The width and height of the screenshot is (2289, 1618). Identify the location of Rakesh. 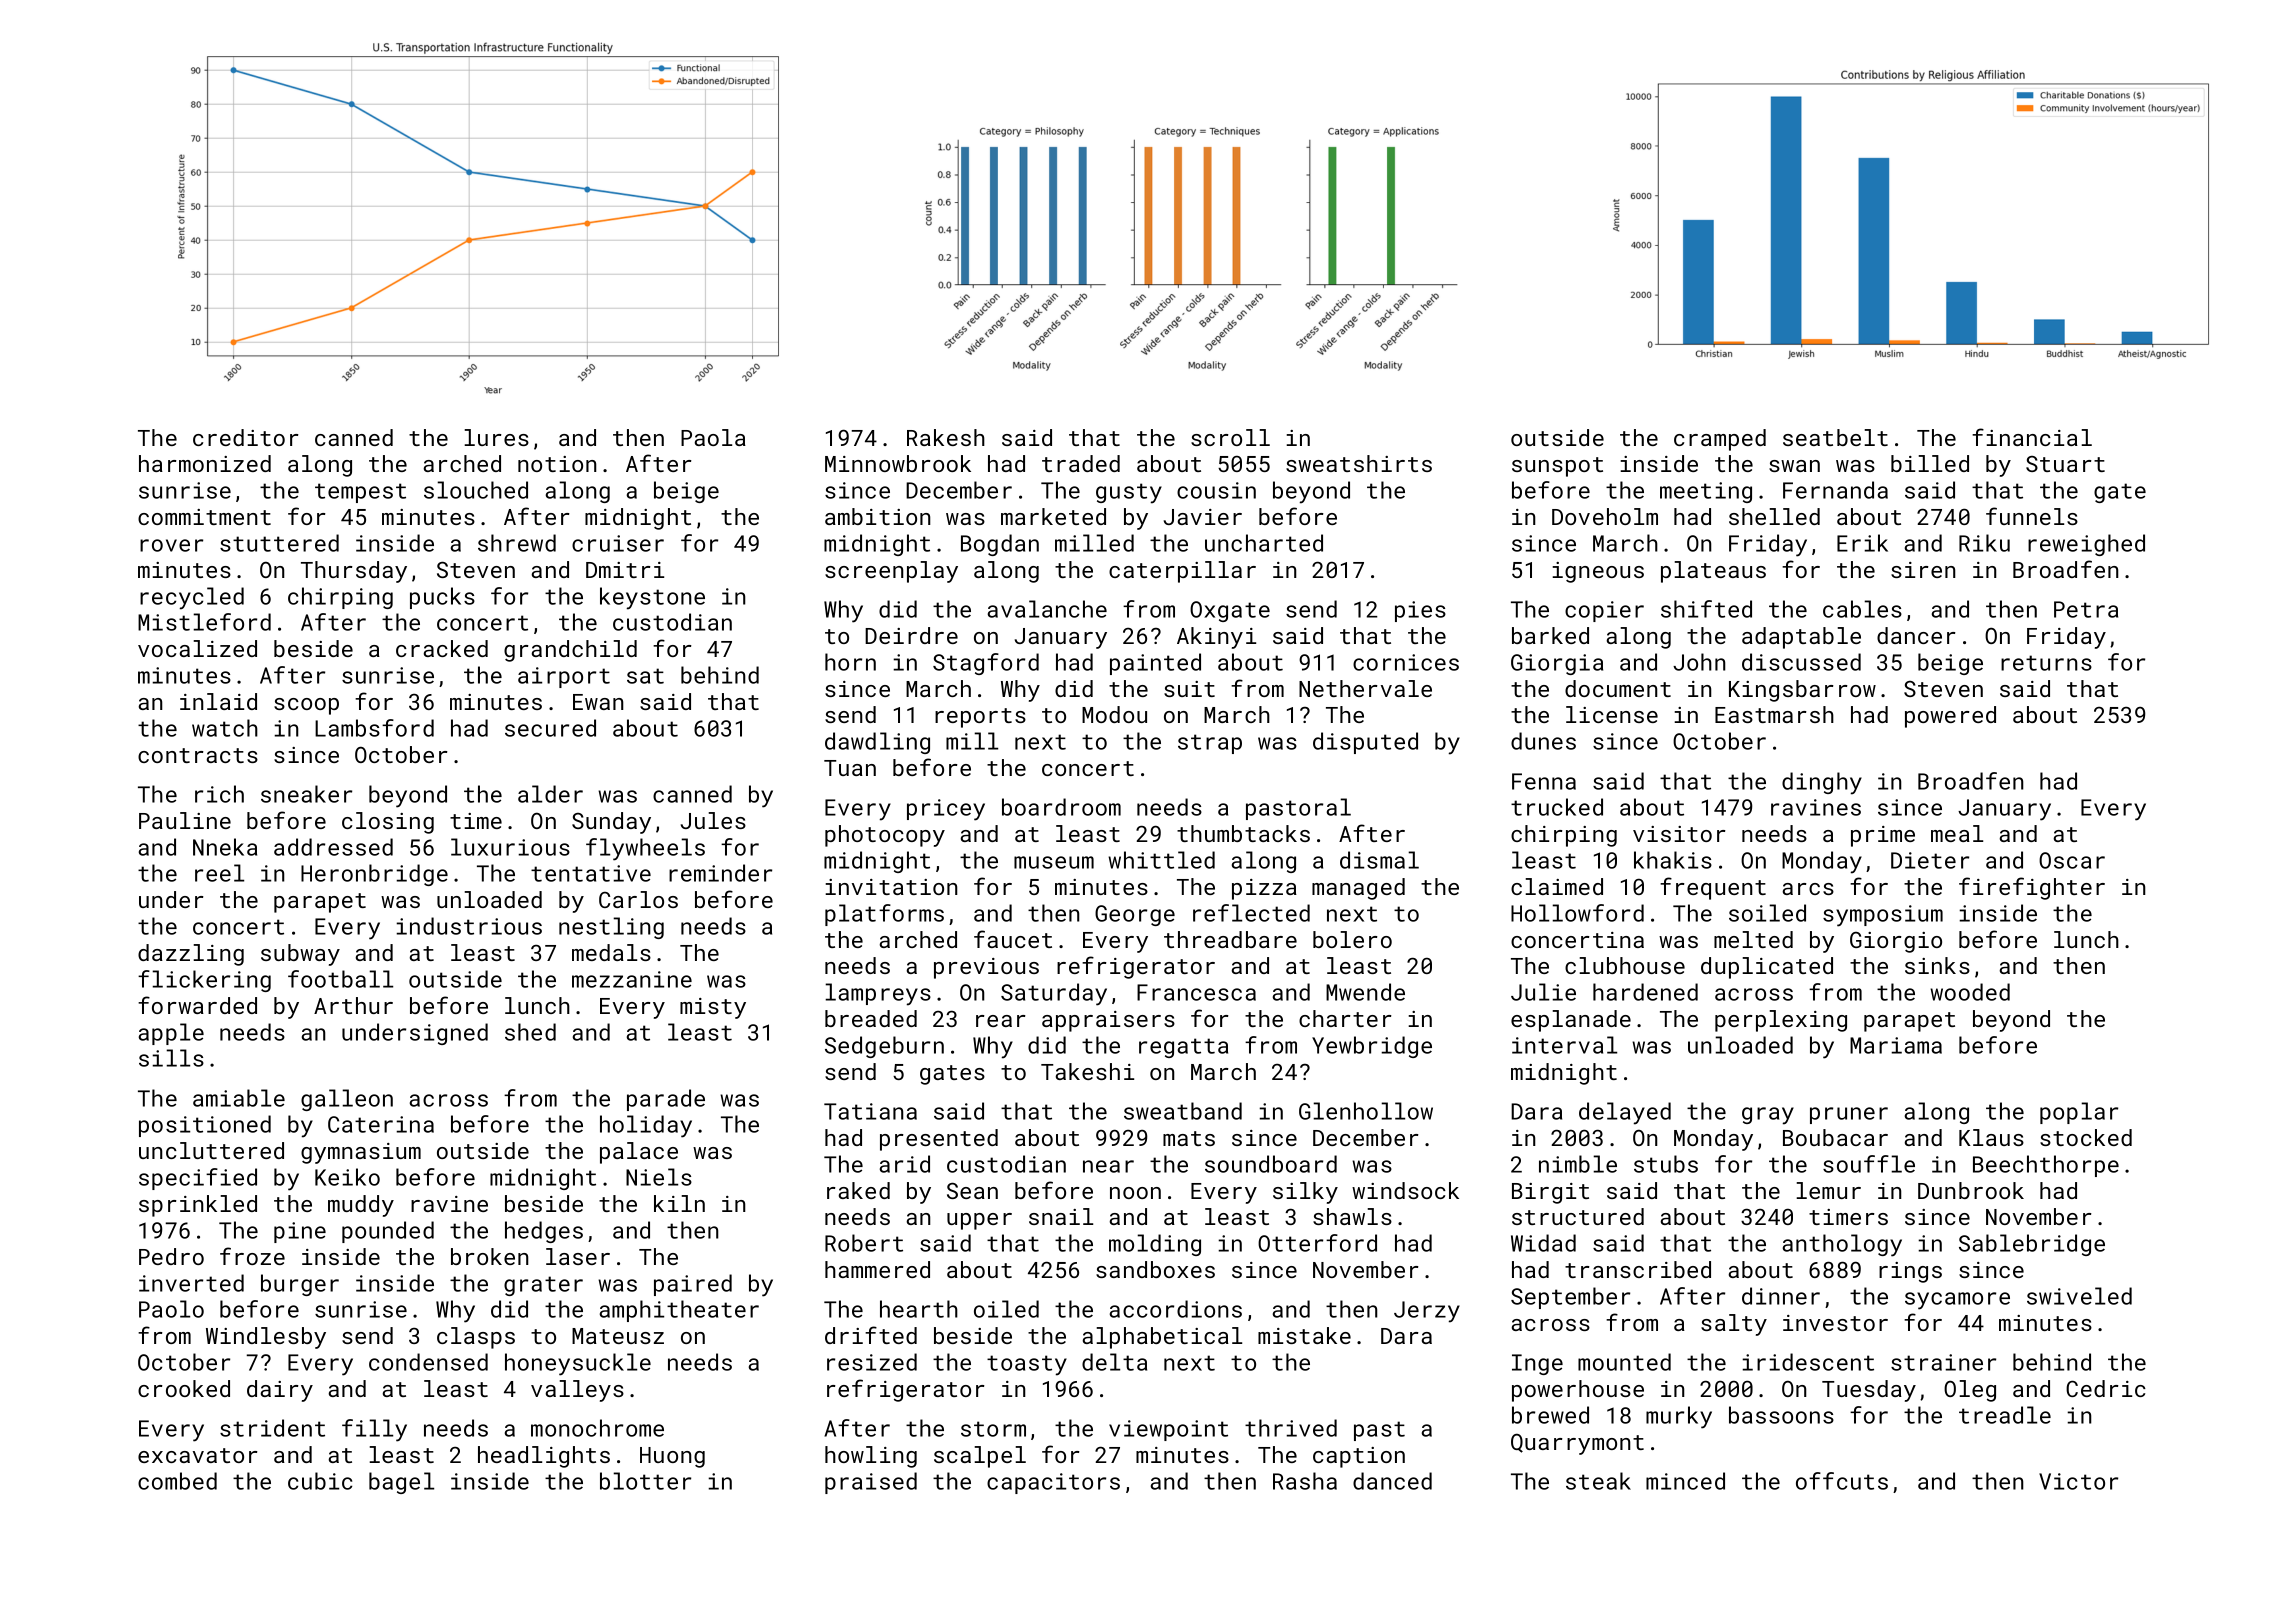
(946, 437).
